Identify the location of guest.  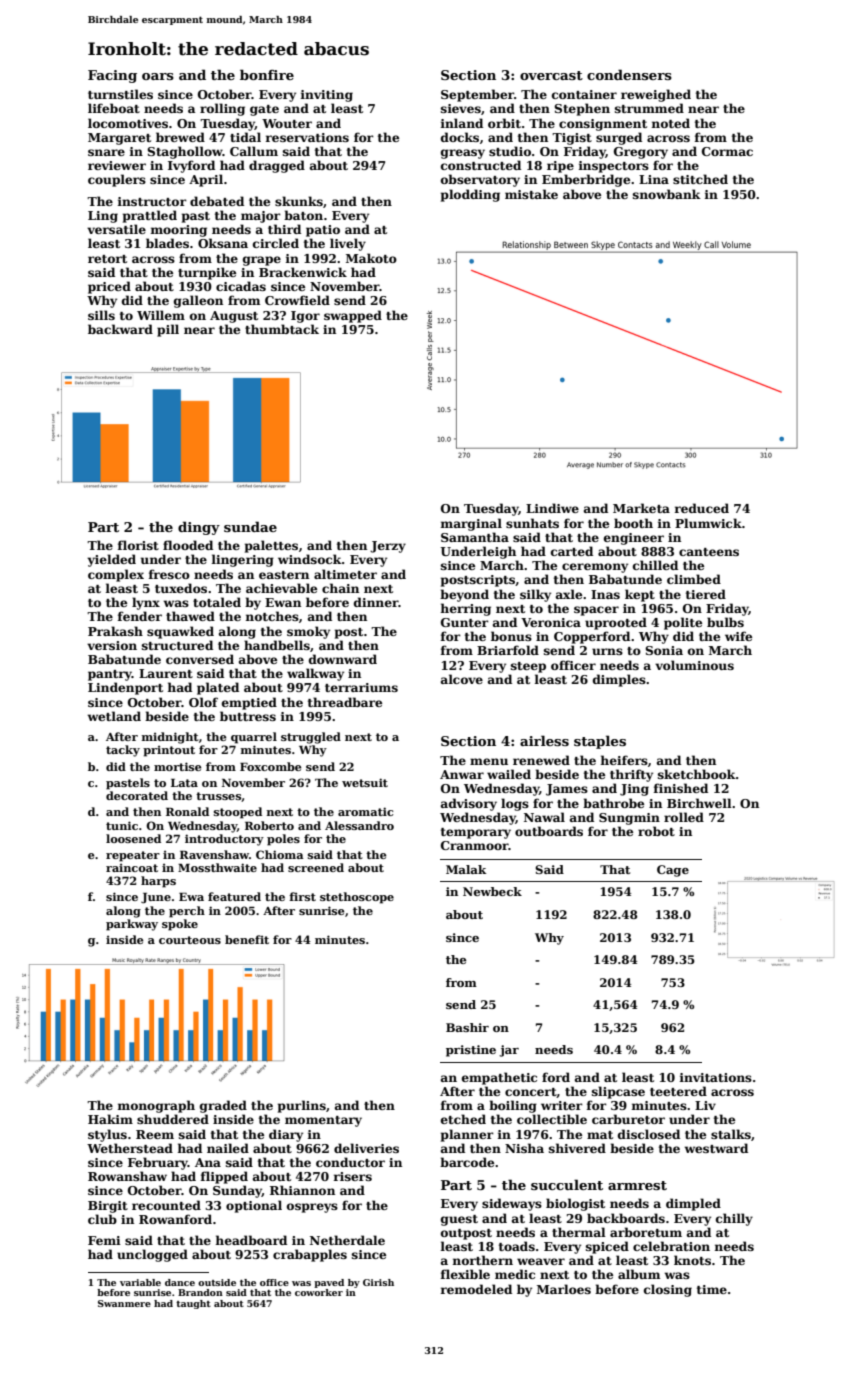
(459, 1220).
